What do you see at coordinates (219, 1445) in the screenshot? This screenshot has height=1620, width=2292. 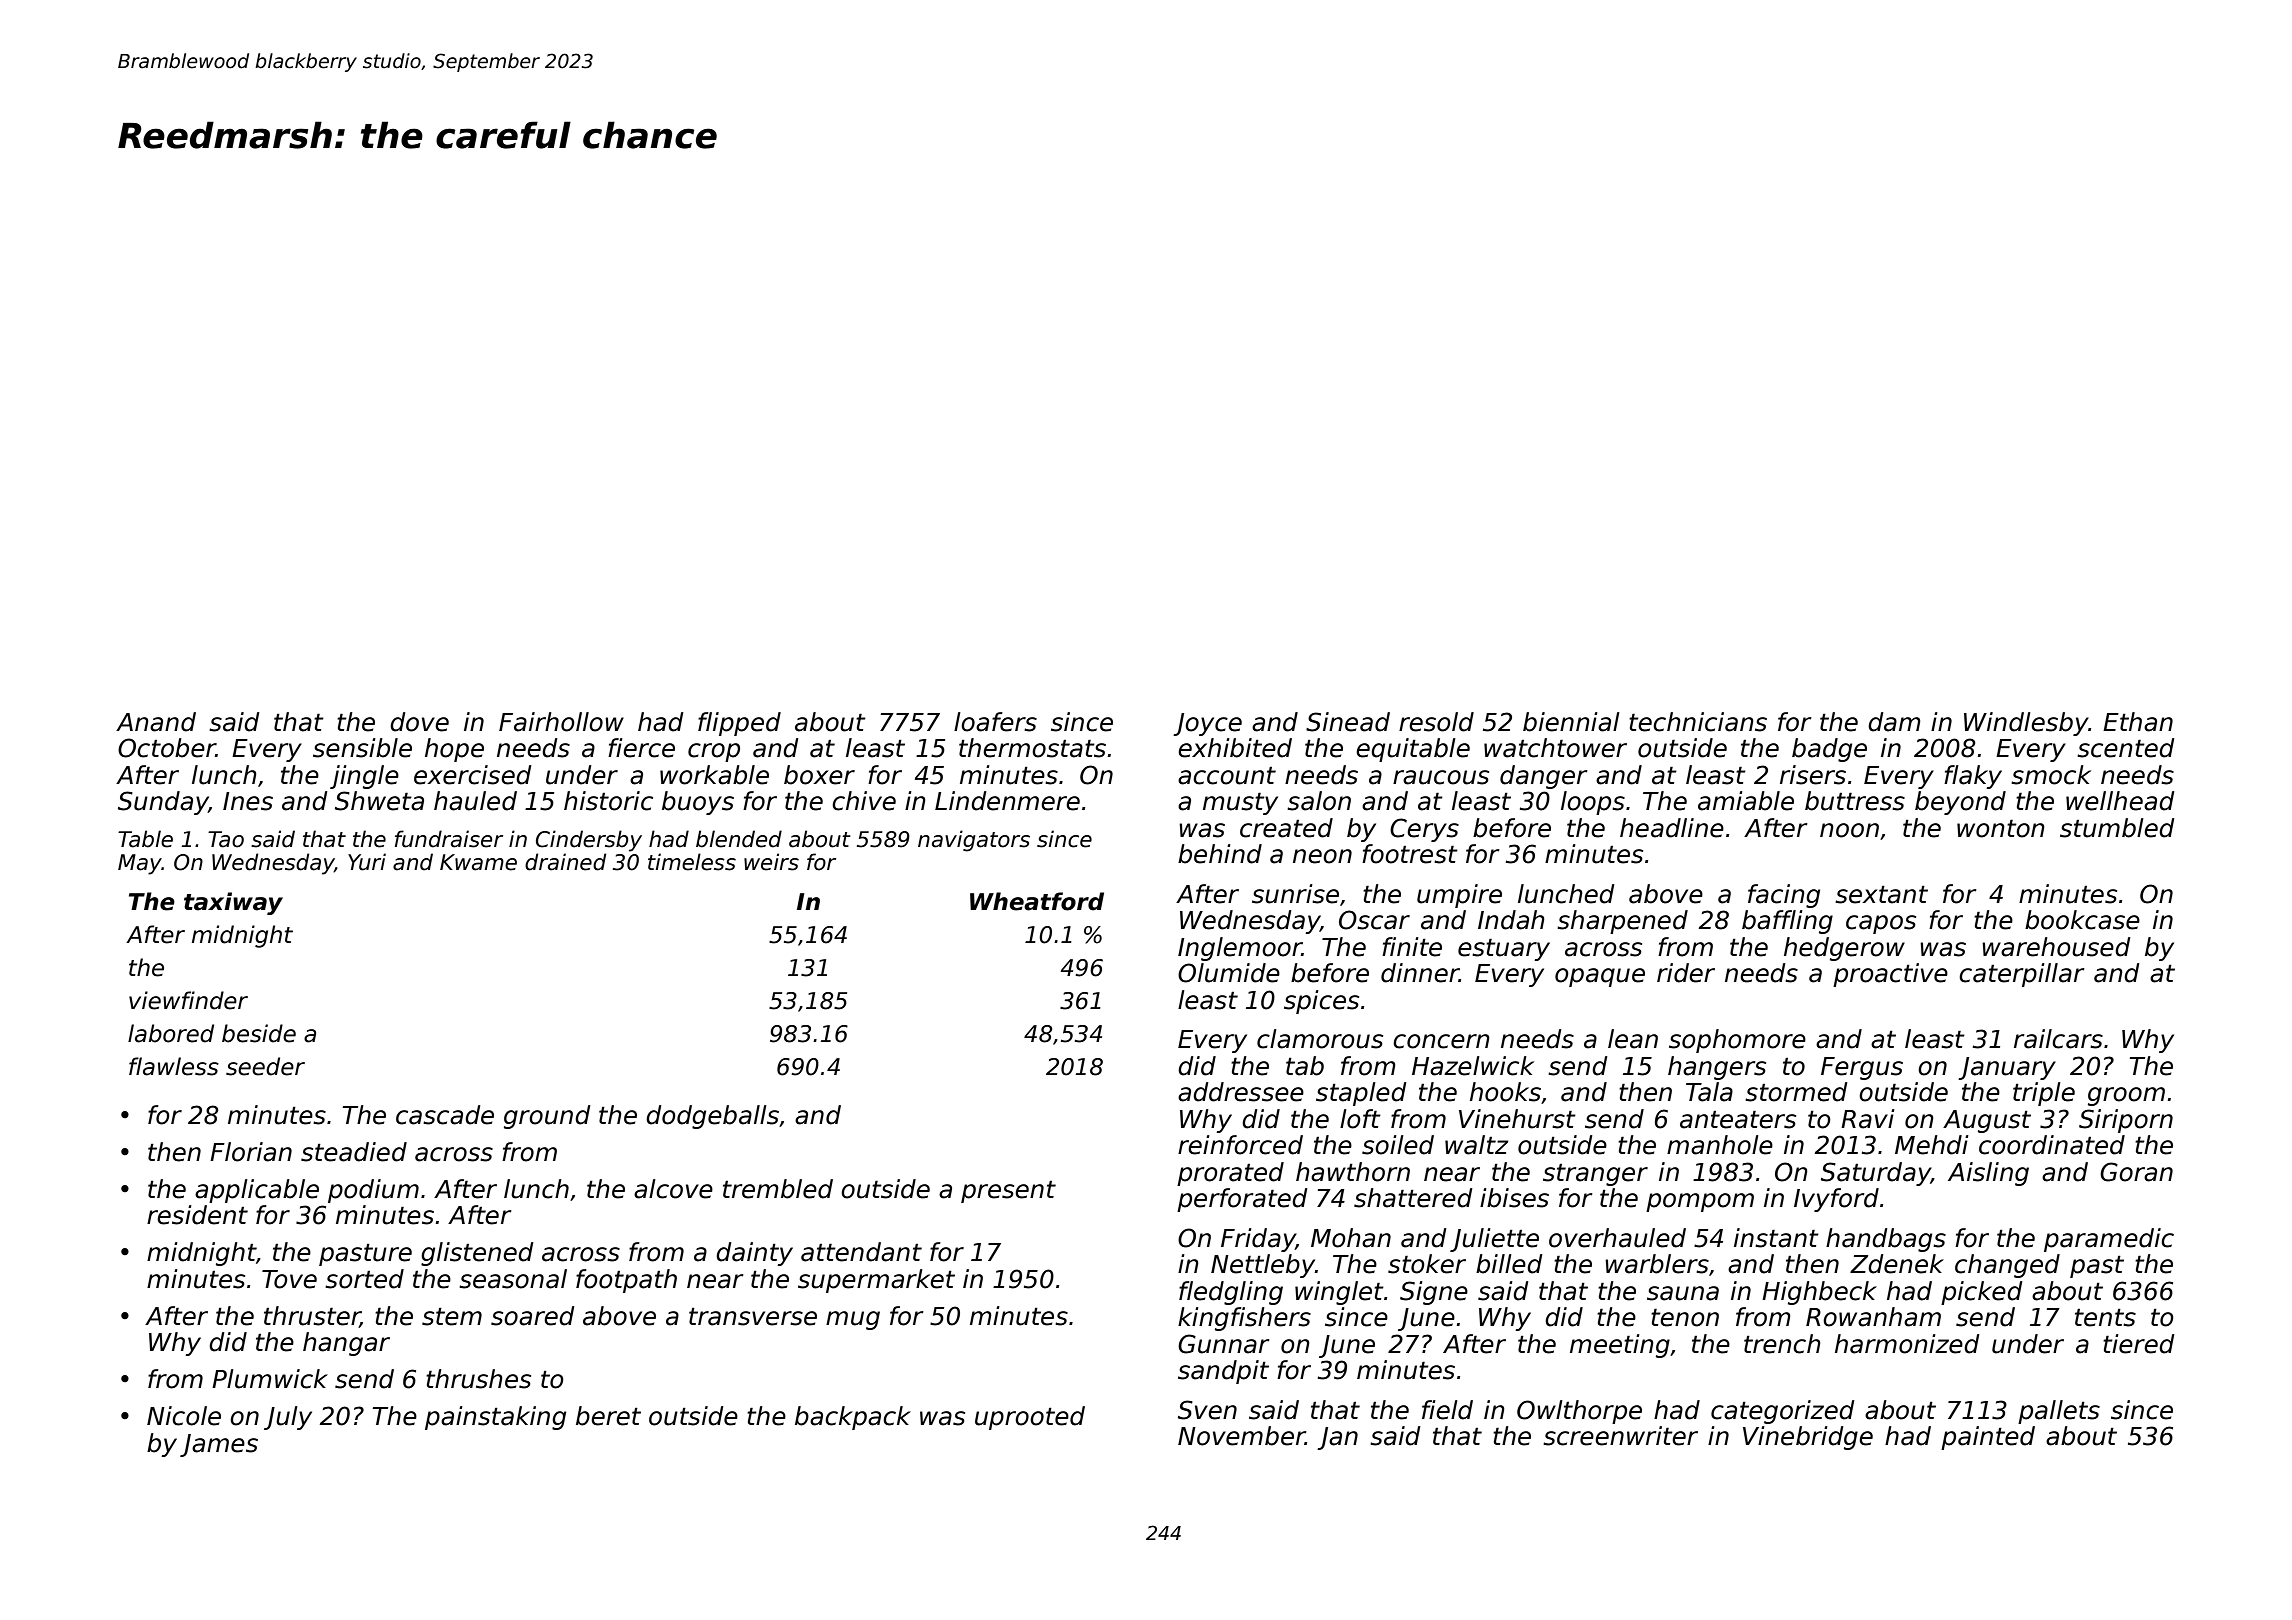 I see `James` at bounding box center [219, 1445].
